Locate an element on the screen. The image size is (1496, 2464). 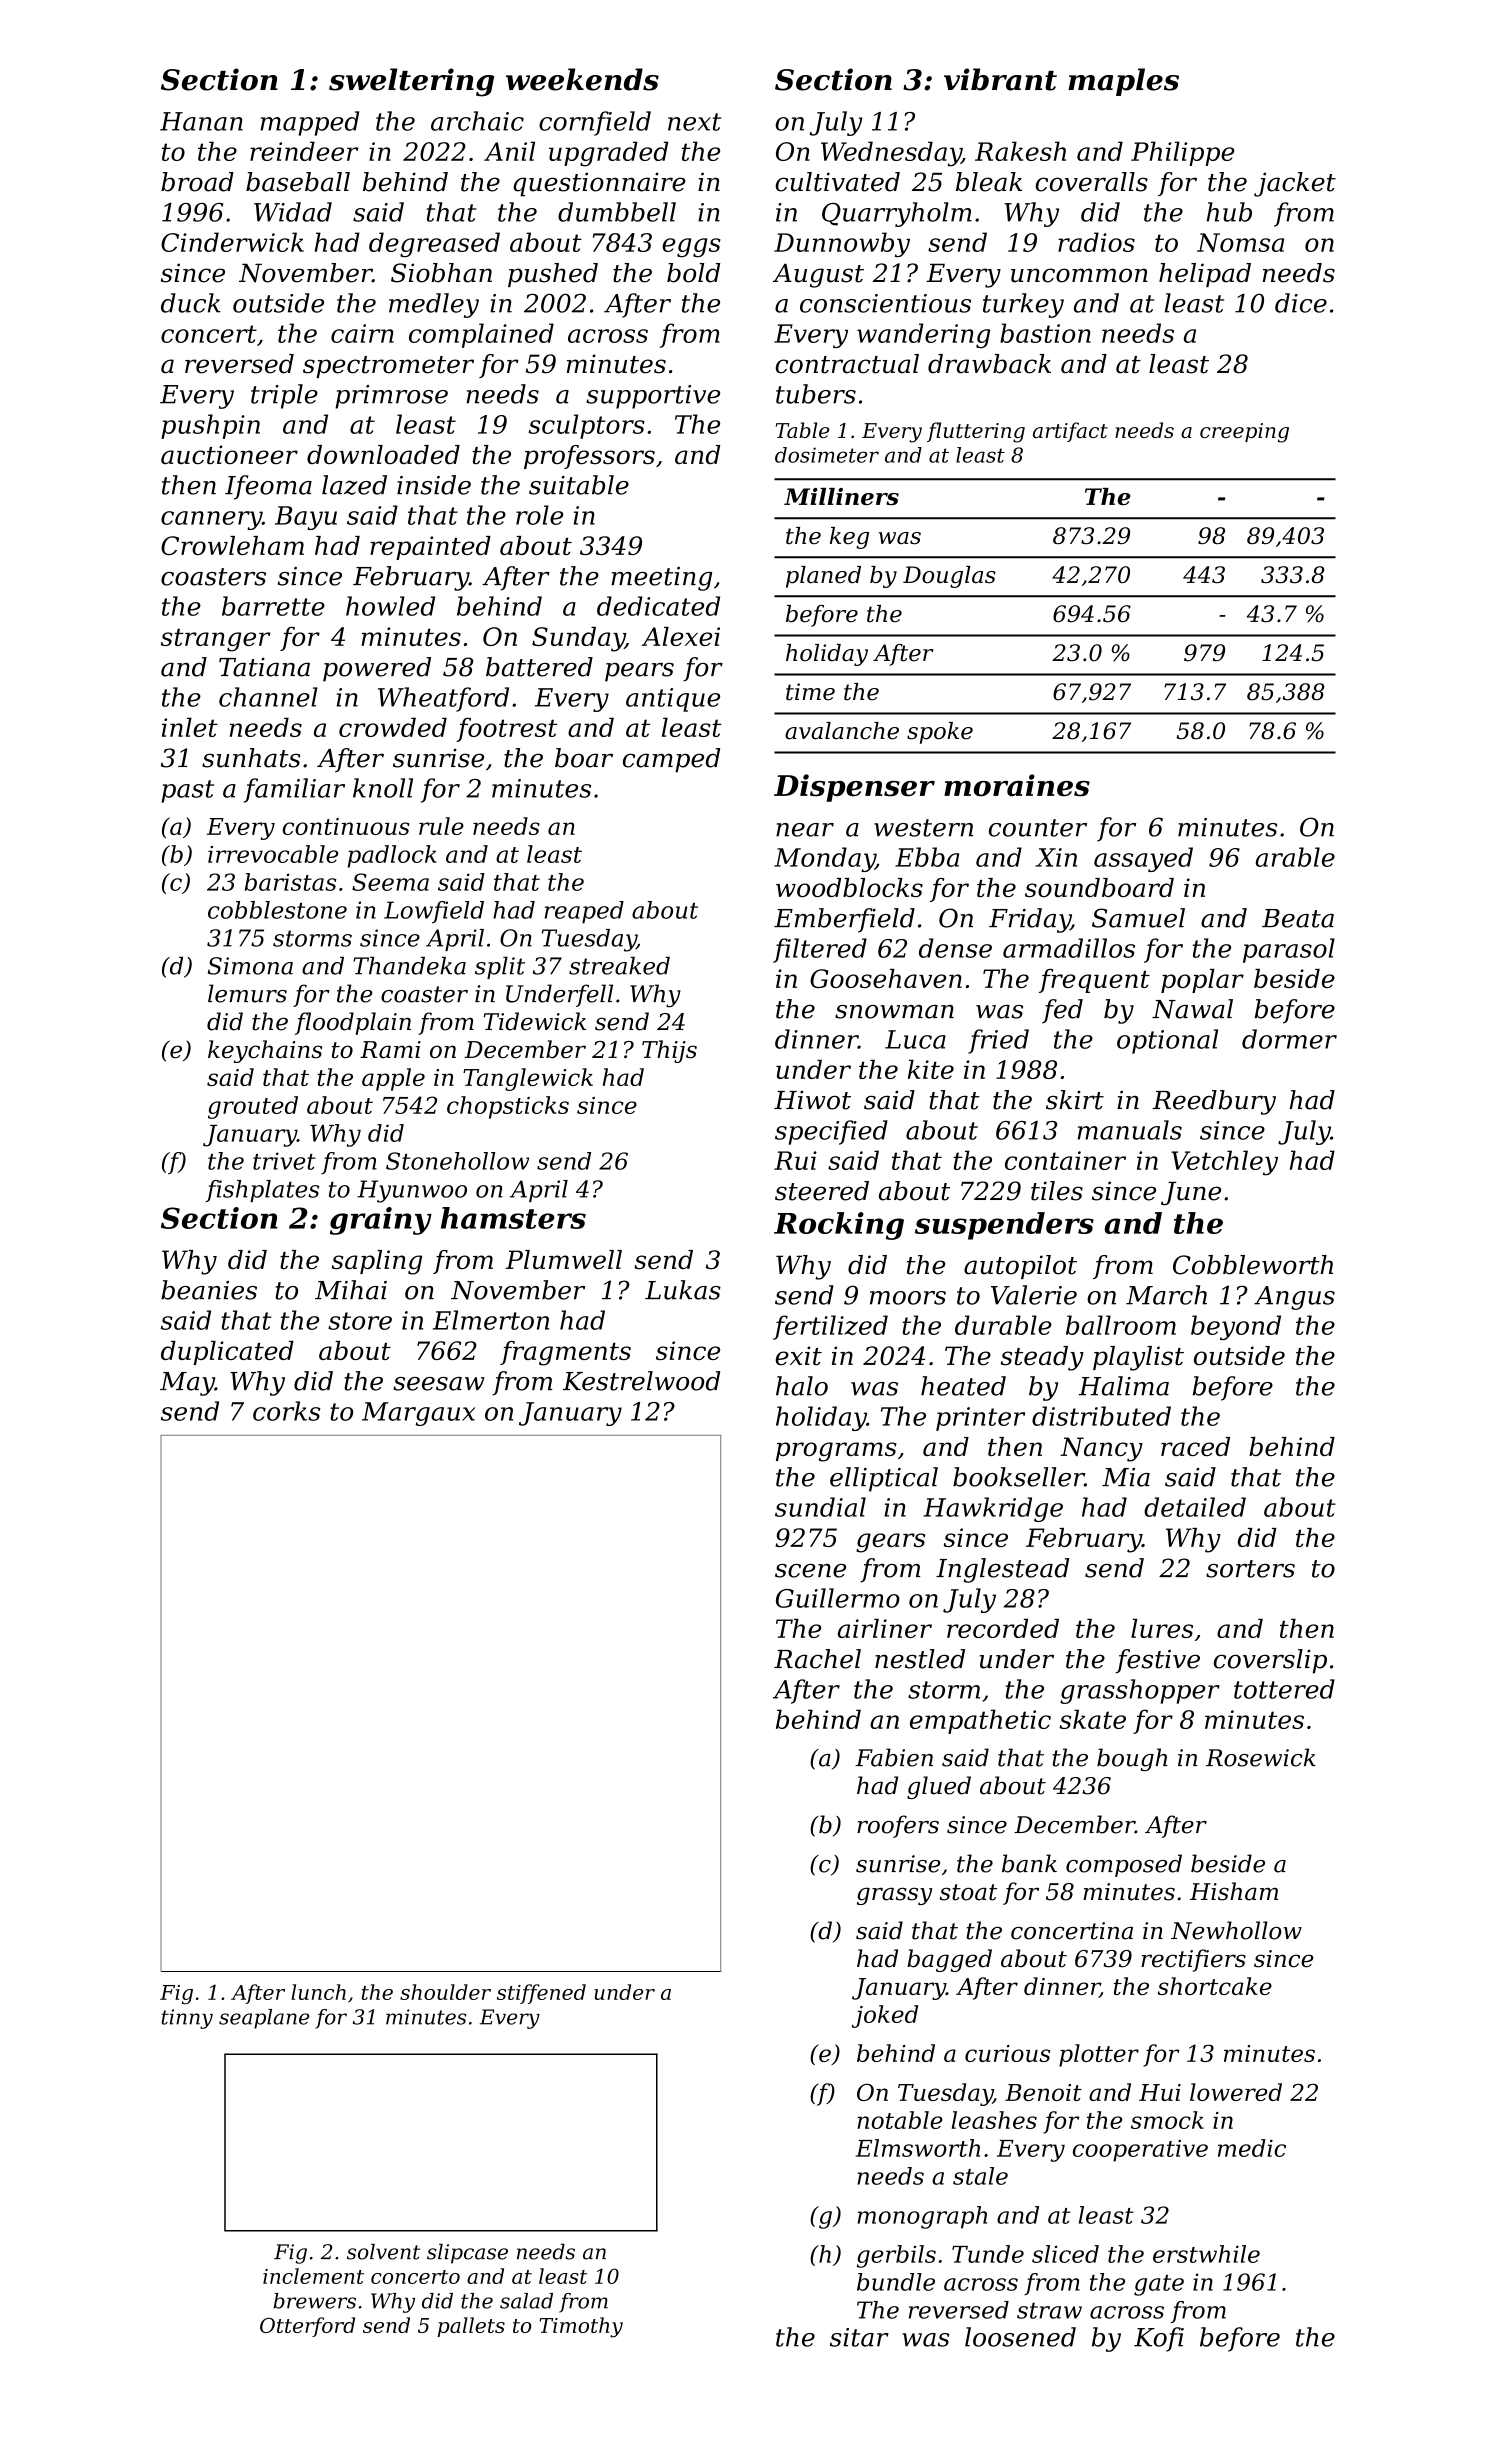
Lukas is located at coordinates (683, 1290).
